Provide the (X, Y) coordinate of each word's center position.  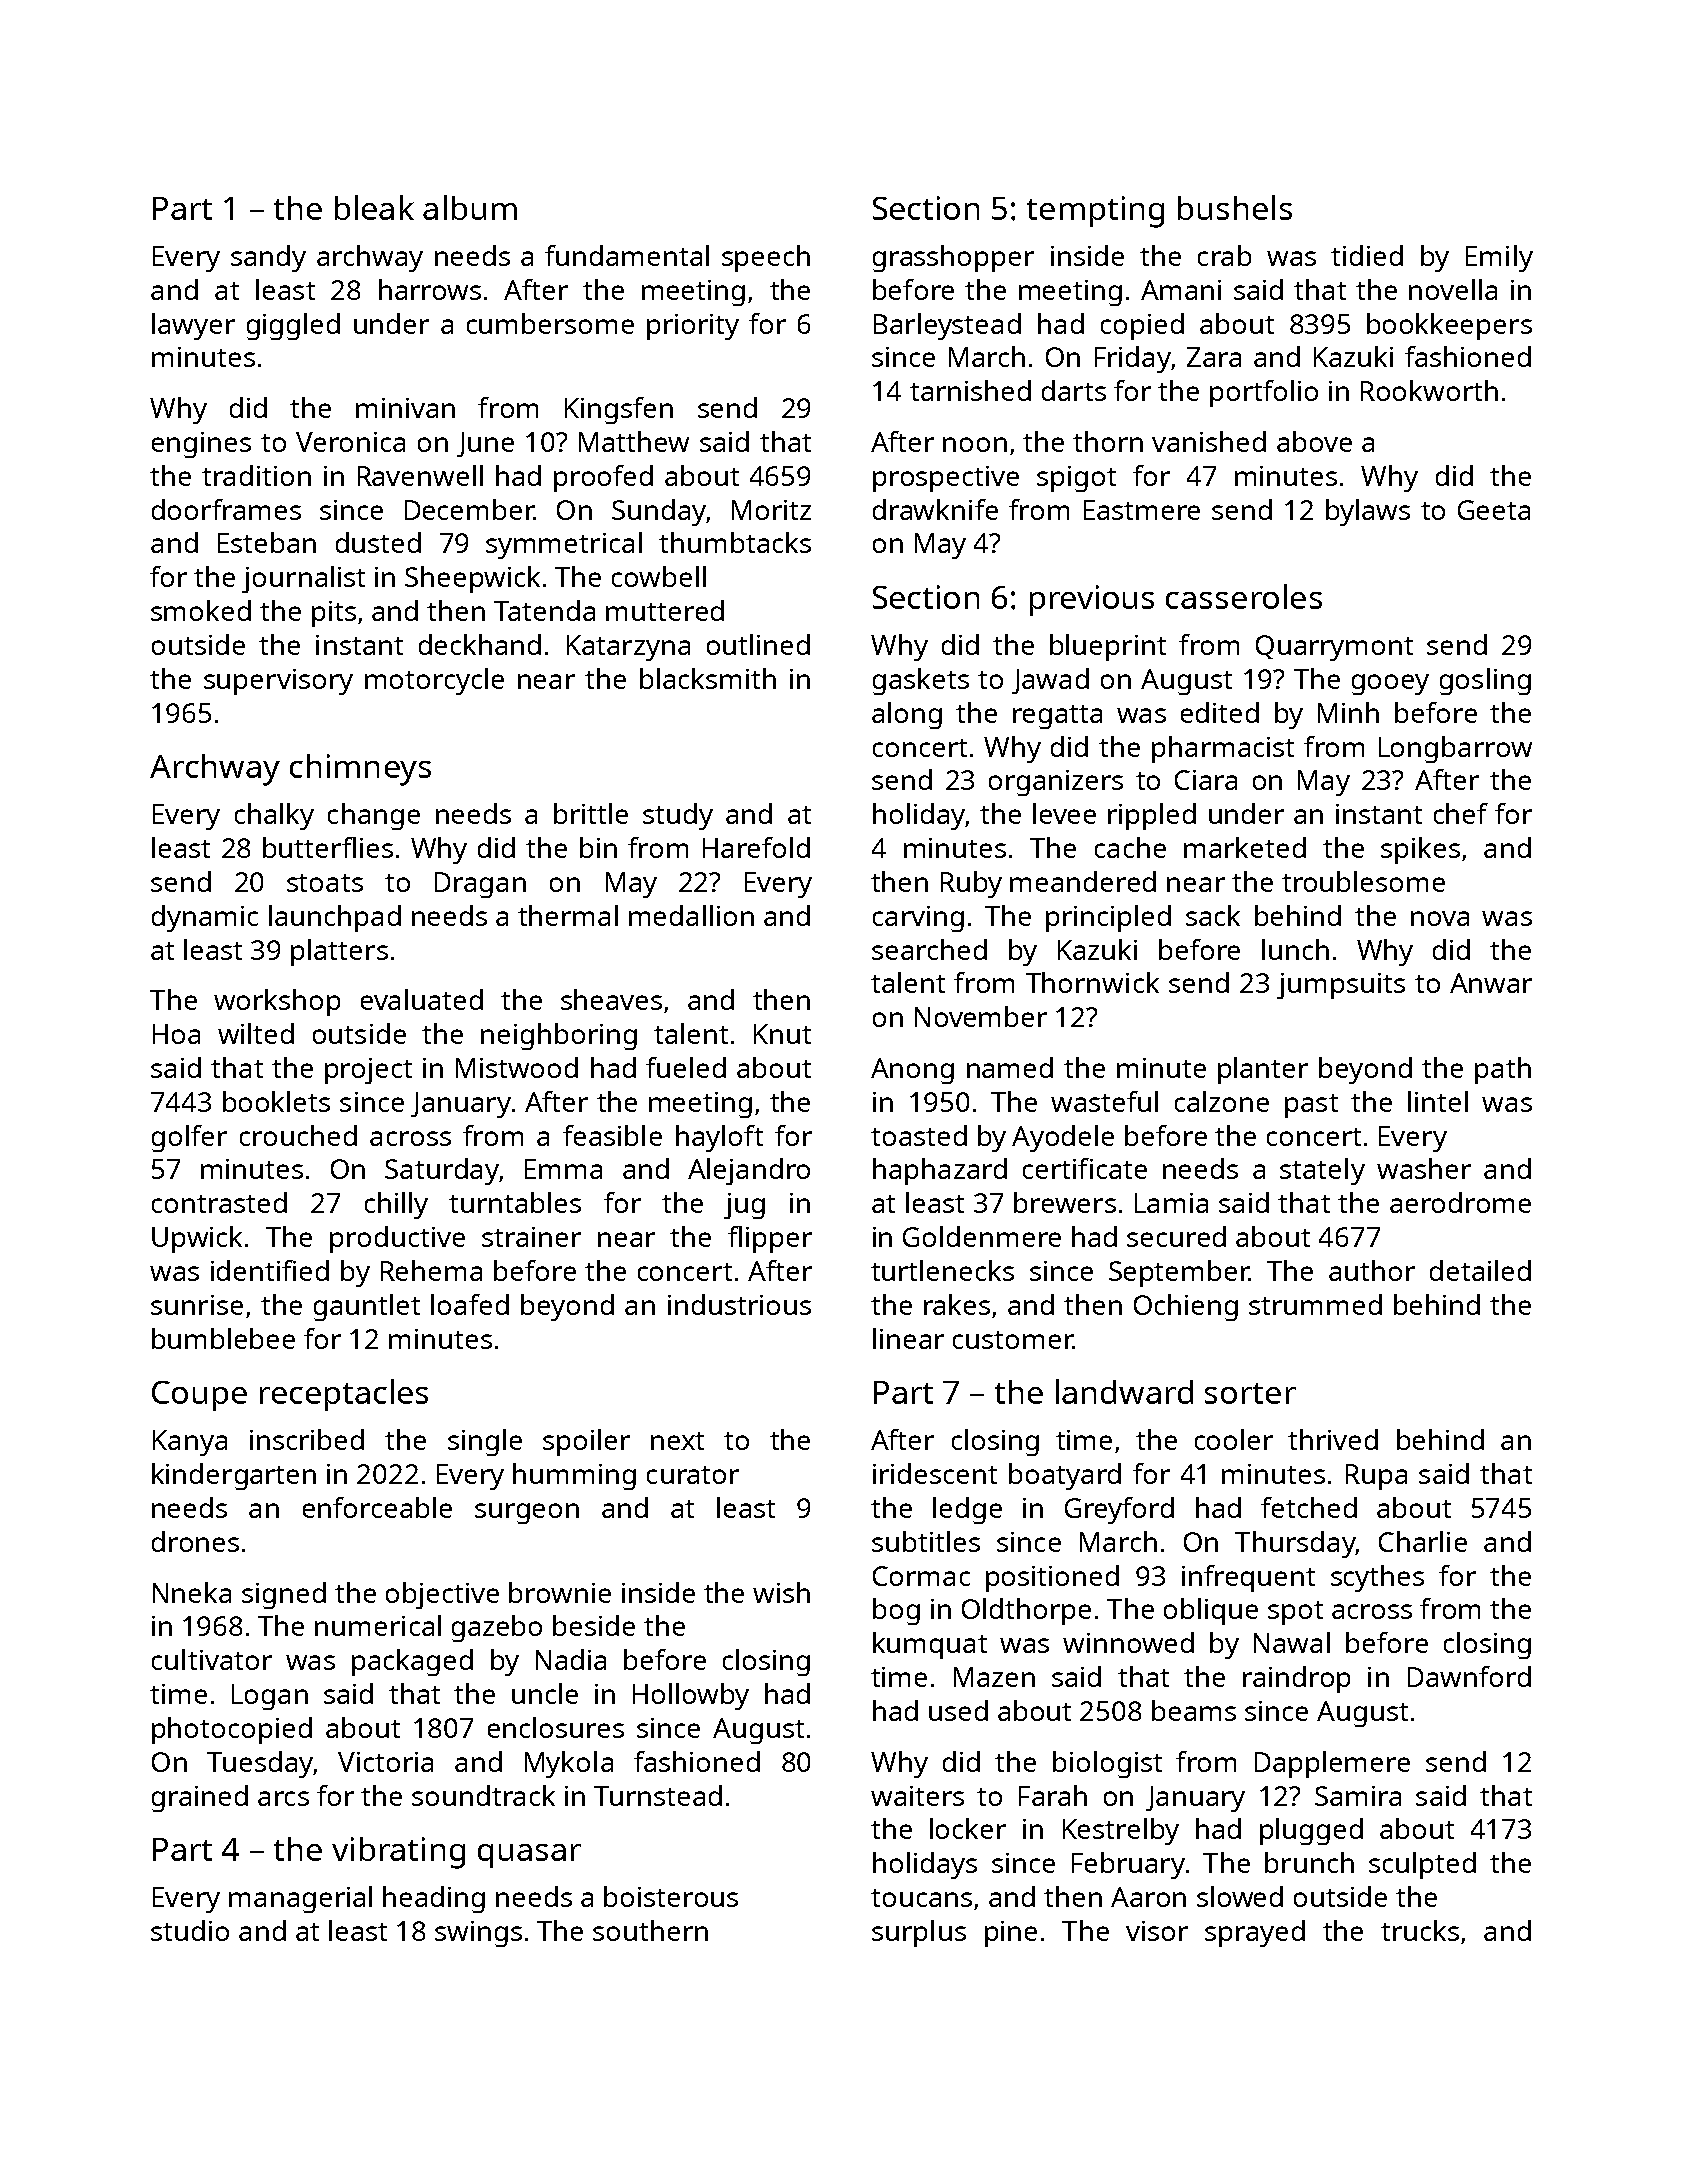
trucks (1420, 1930)
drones (195, 1541)
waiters (917, 1796)
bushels (1235, 207)
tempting (1095, 212)
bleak (374, 207)
